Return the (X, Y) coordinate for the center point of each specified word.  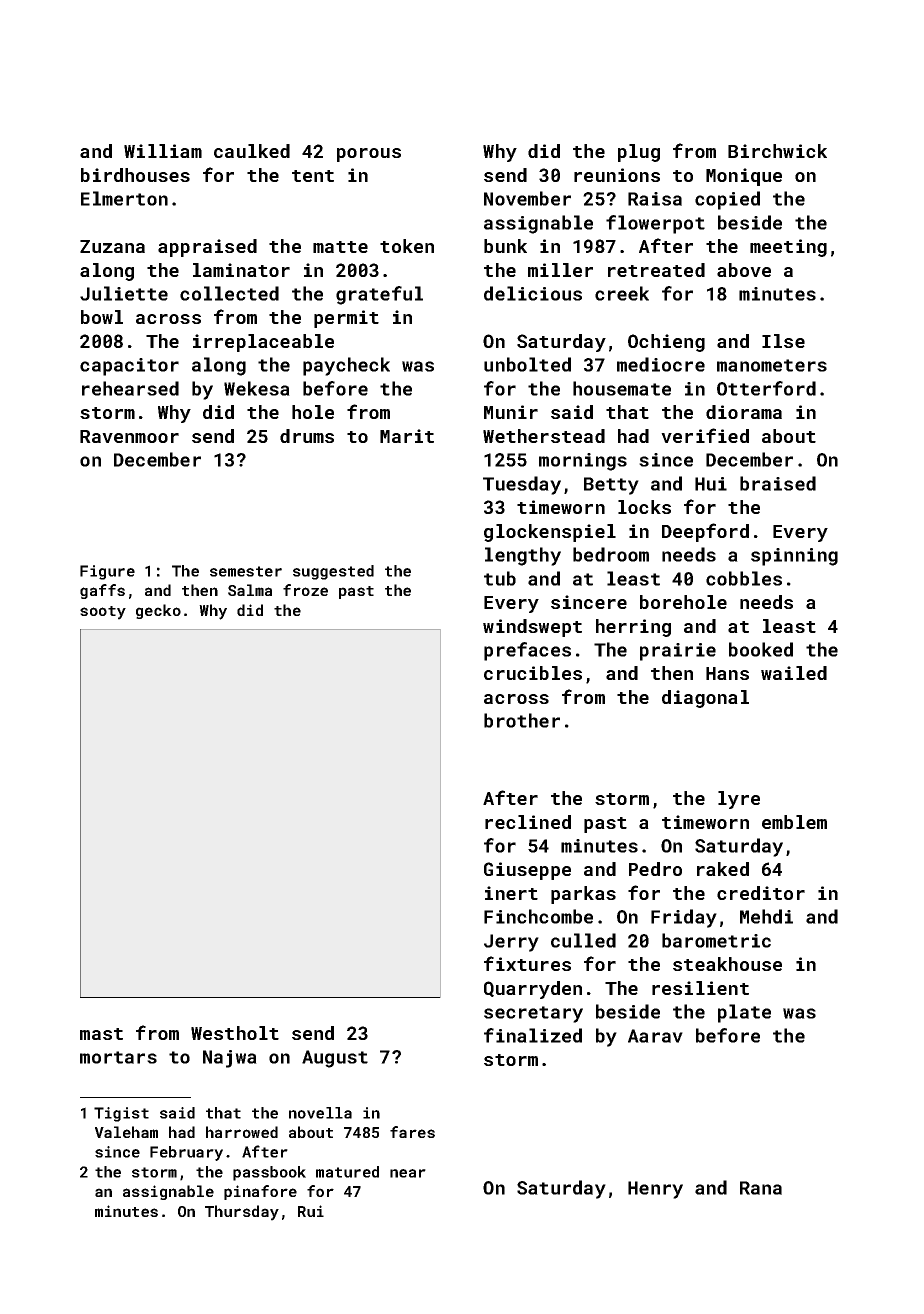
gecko (158, 611)
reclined (528, 822)
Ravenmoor (129, 436)
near (408, 1173)
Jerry (511, 943)
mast (101, 1034)
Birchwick (777, 151)
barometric (716, 940)
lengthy (523, 556)
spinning (794, 557)
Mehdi (766, 916)
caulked (252, 151)
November (527, 198)
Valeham (126, 1132)
